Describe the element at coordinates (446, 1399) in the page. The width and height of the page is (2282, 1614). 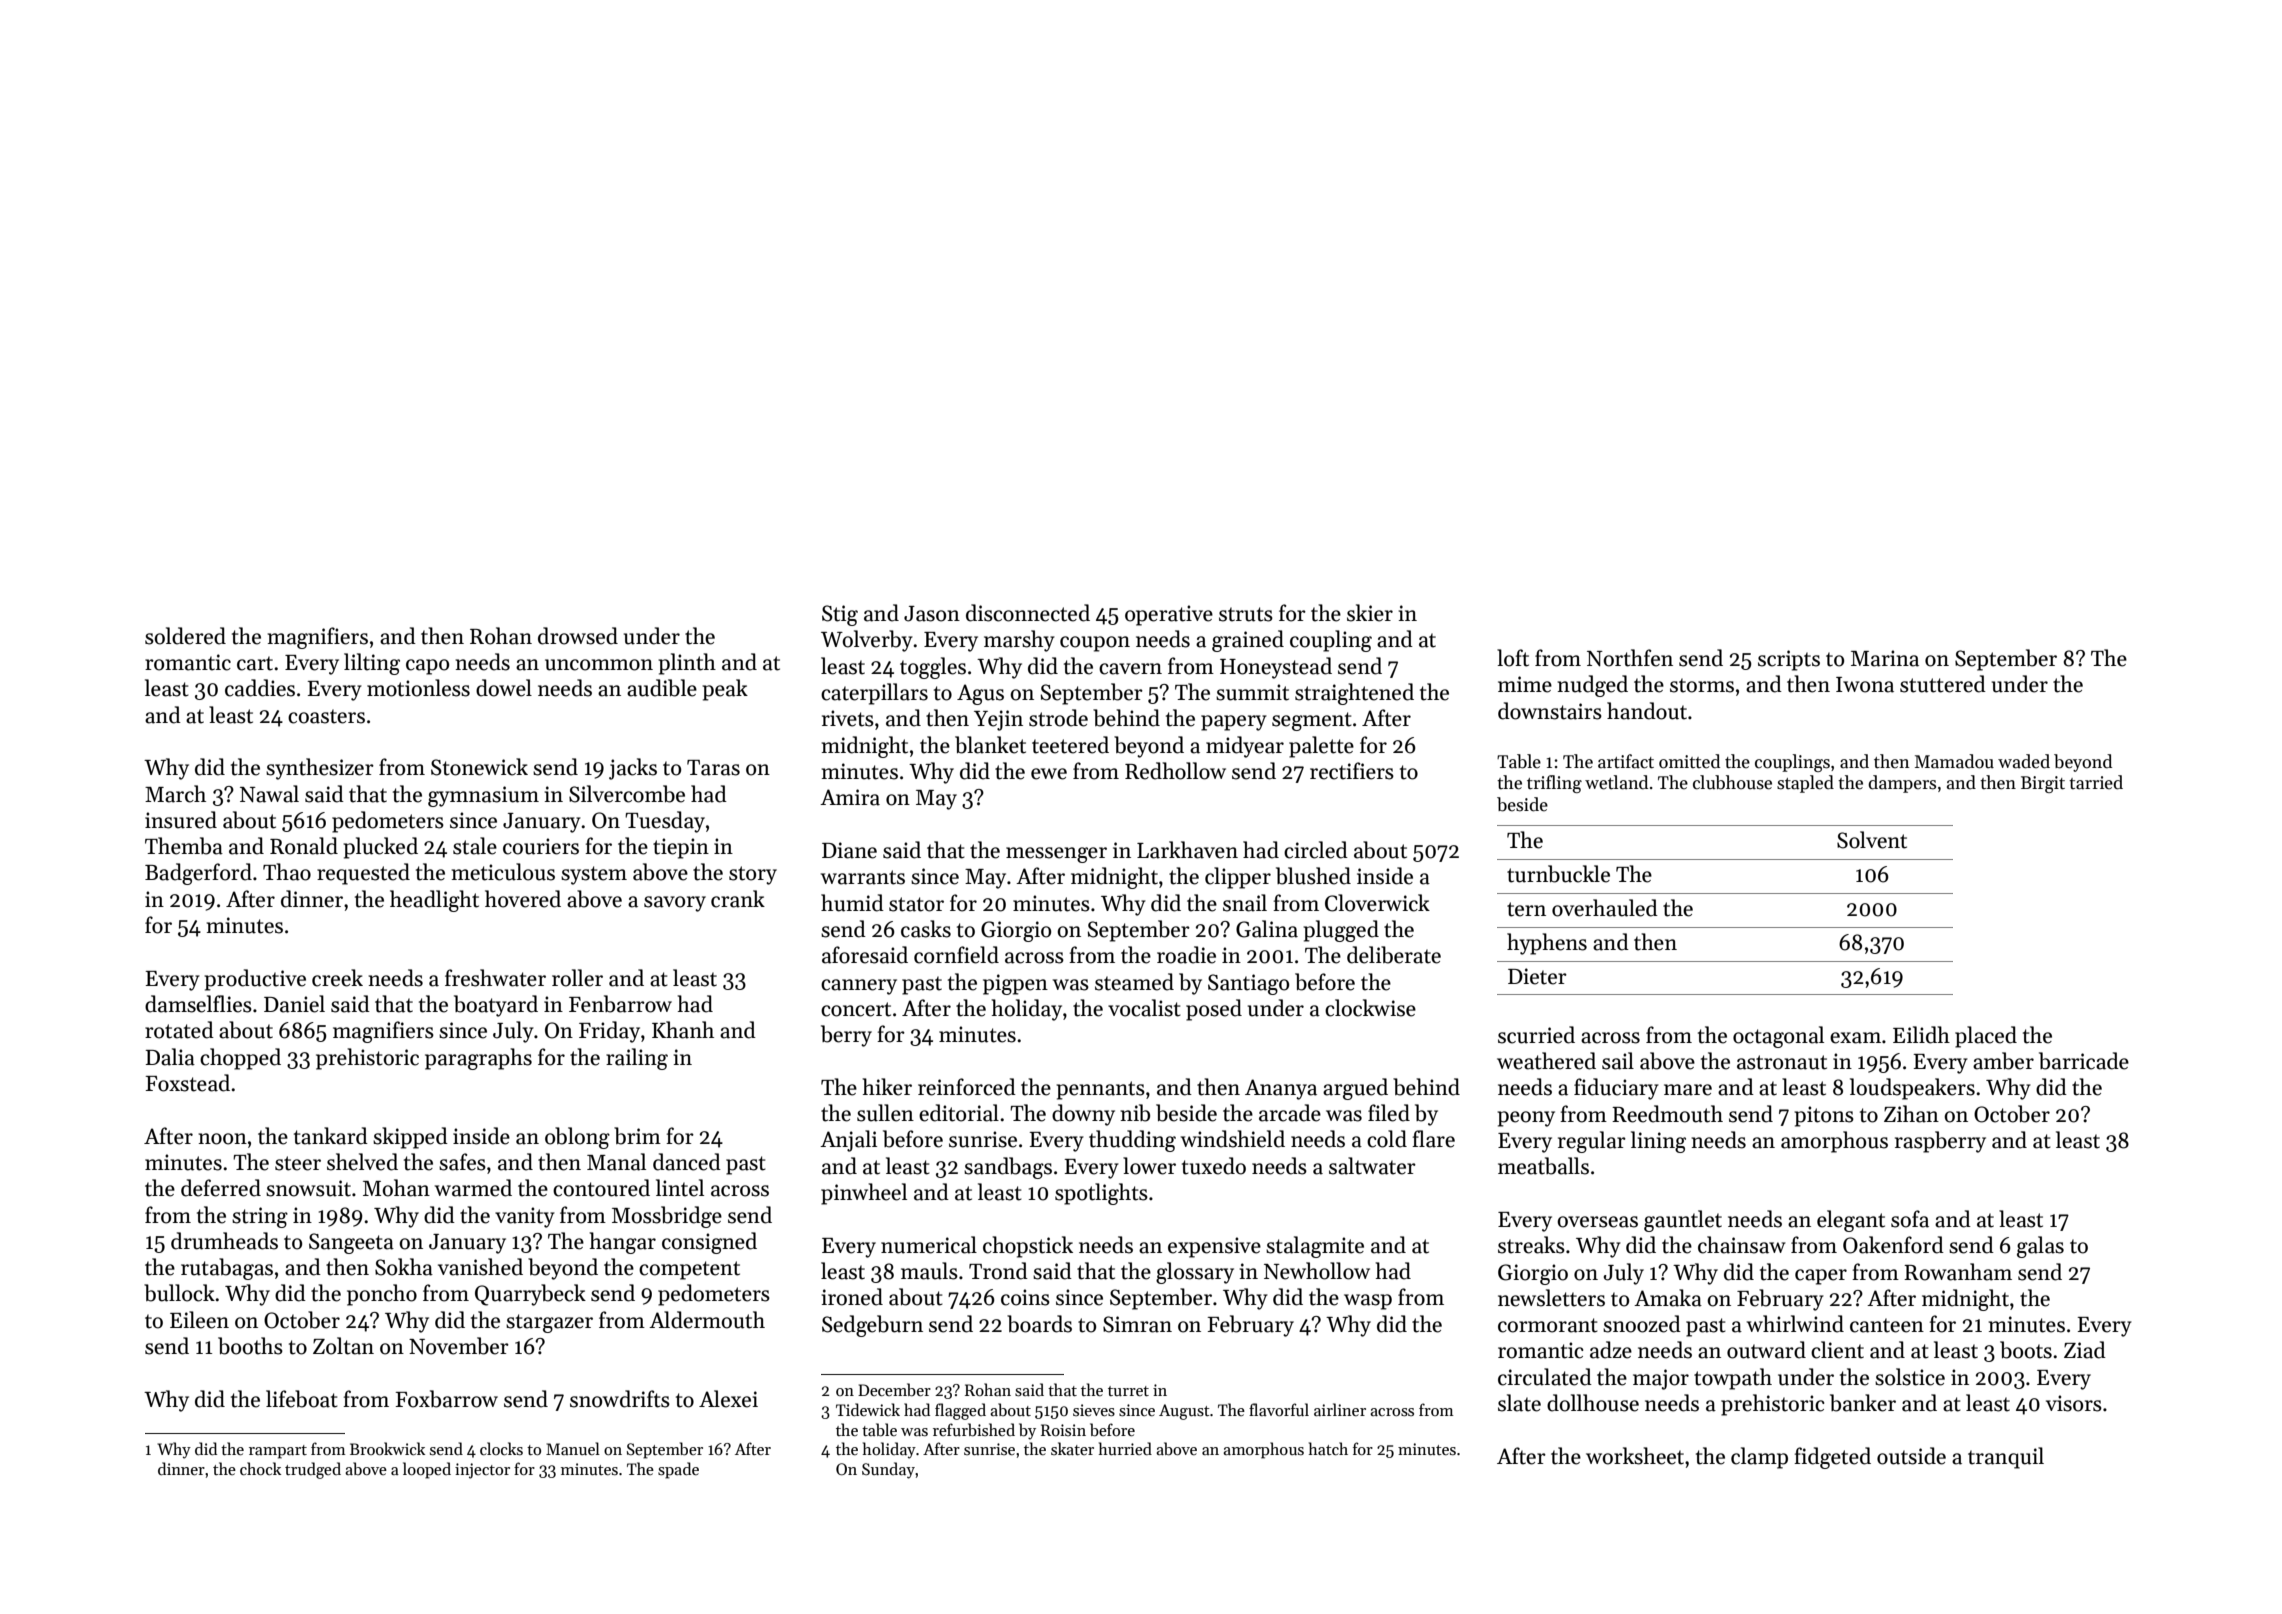
I see `Foxbarrow` at that location.
